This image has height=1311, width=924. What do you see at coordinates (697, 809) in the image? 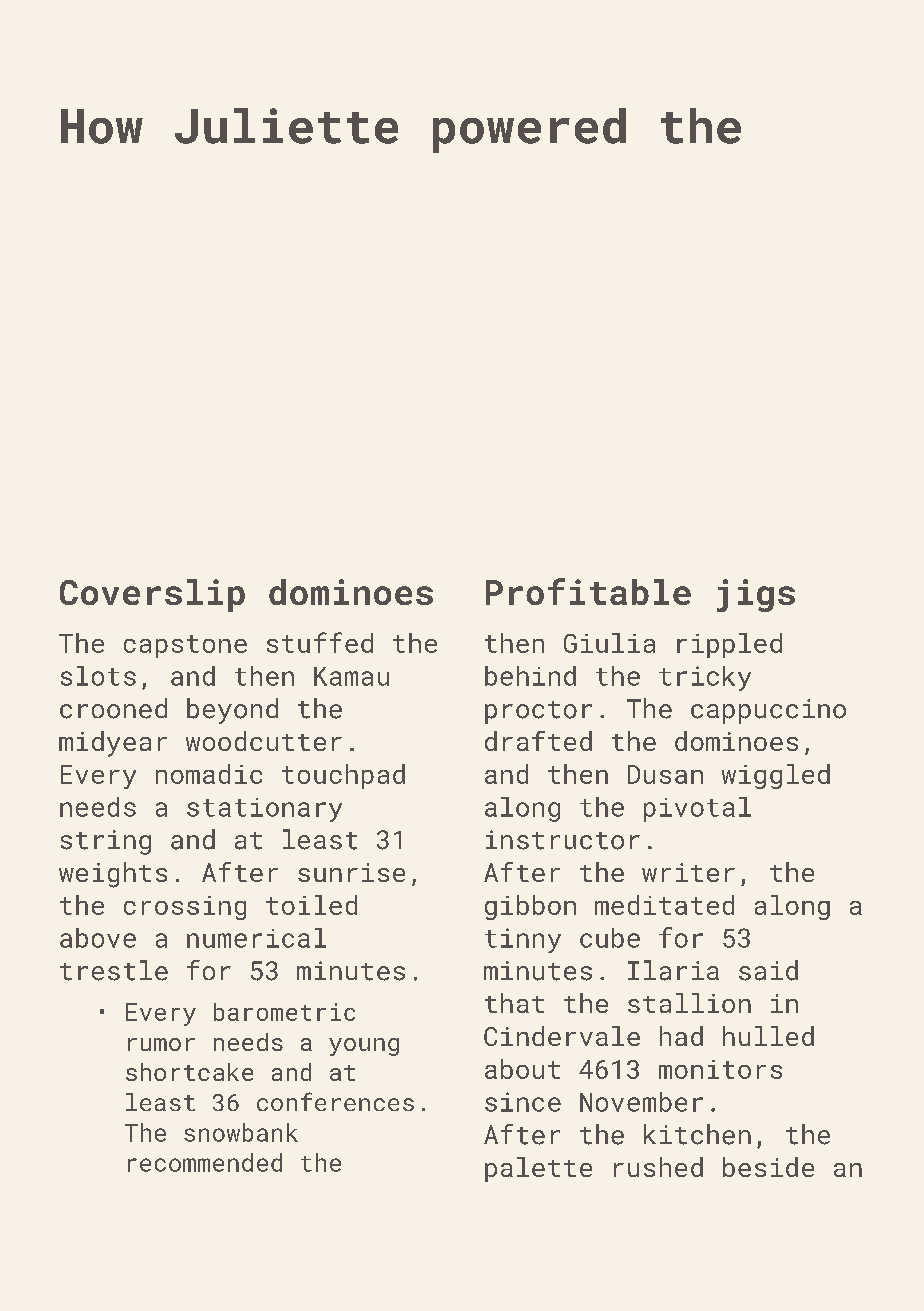
I see `pivotal` at bounding box center [697, 809].
